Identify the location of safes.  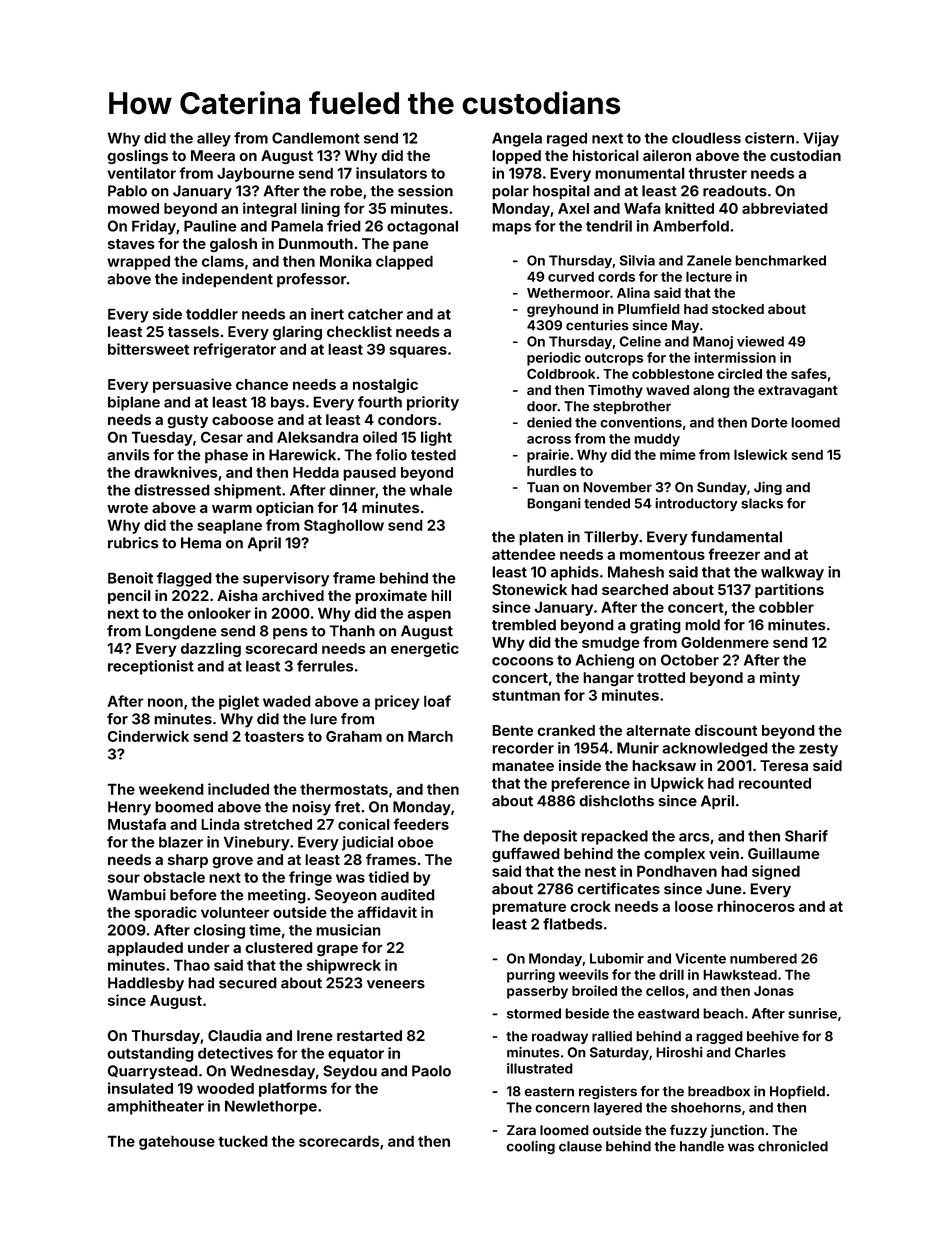
(809, 373).
